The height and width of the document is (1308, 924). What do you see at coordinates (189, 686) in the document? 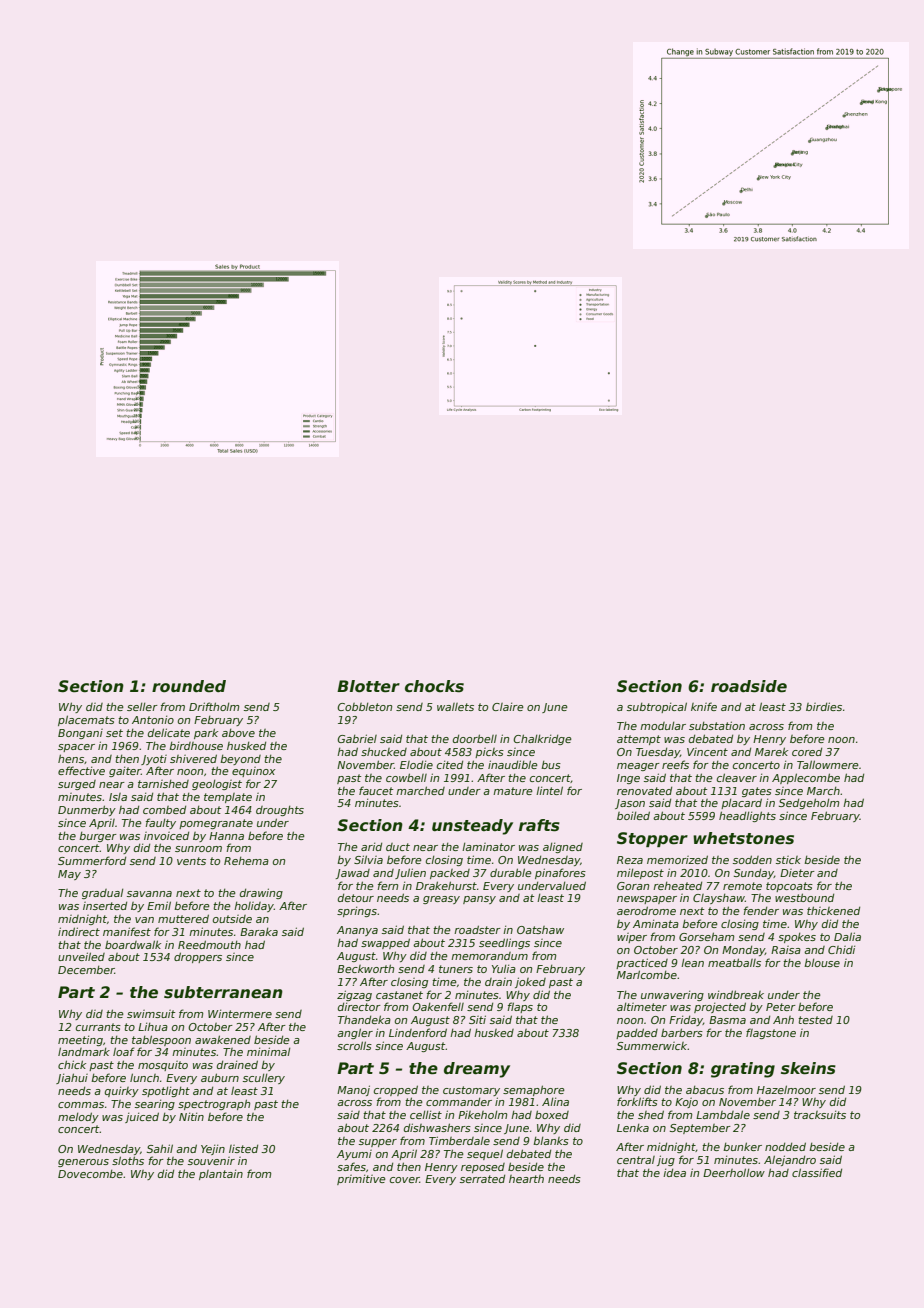
I see `rounded` at bounding box center [189, 686].
